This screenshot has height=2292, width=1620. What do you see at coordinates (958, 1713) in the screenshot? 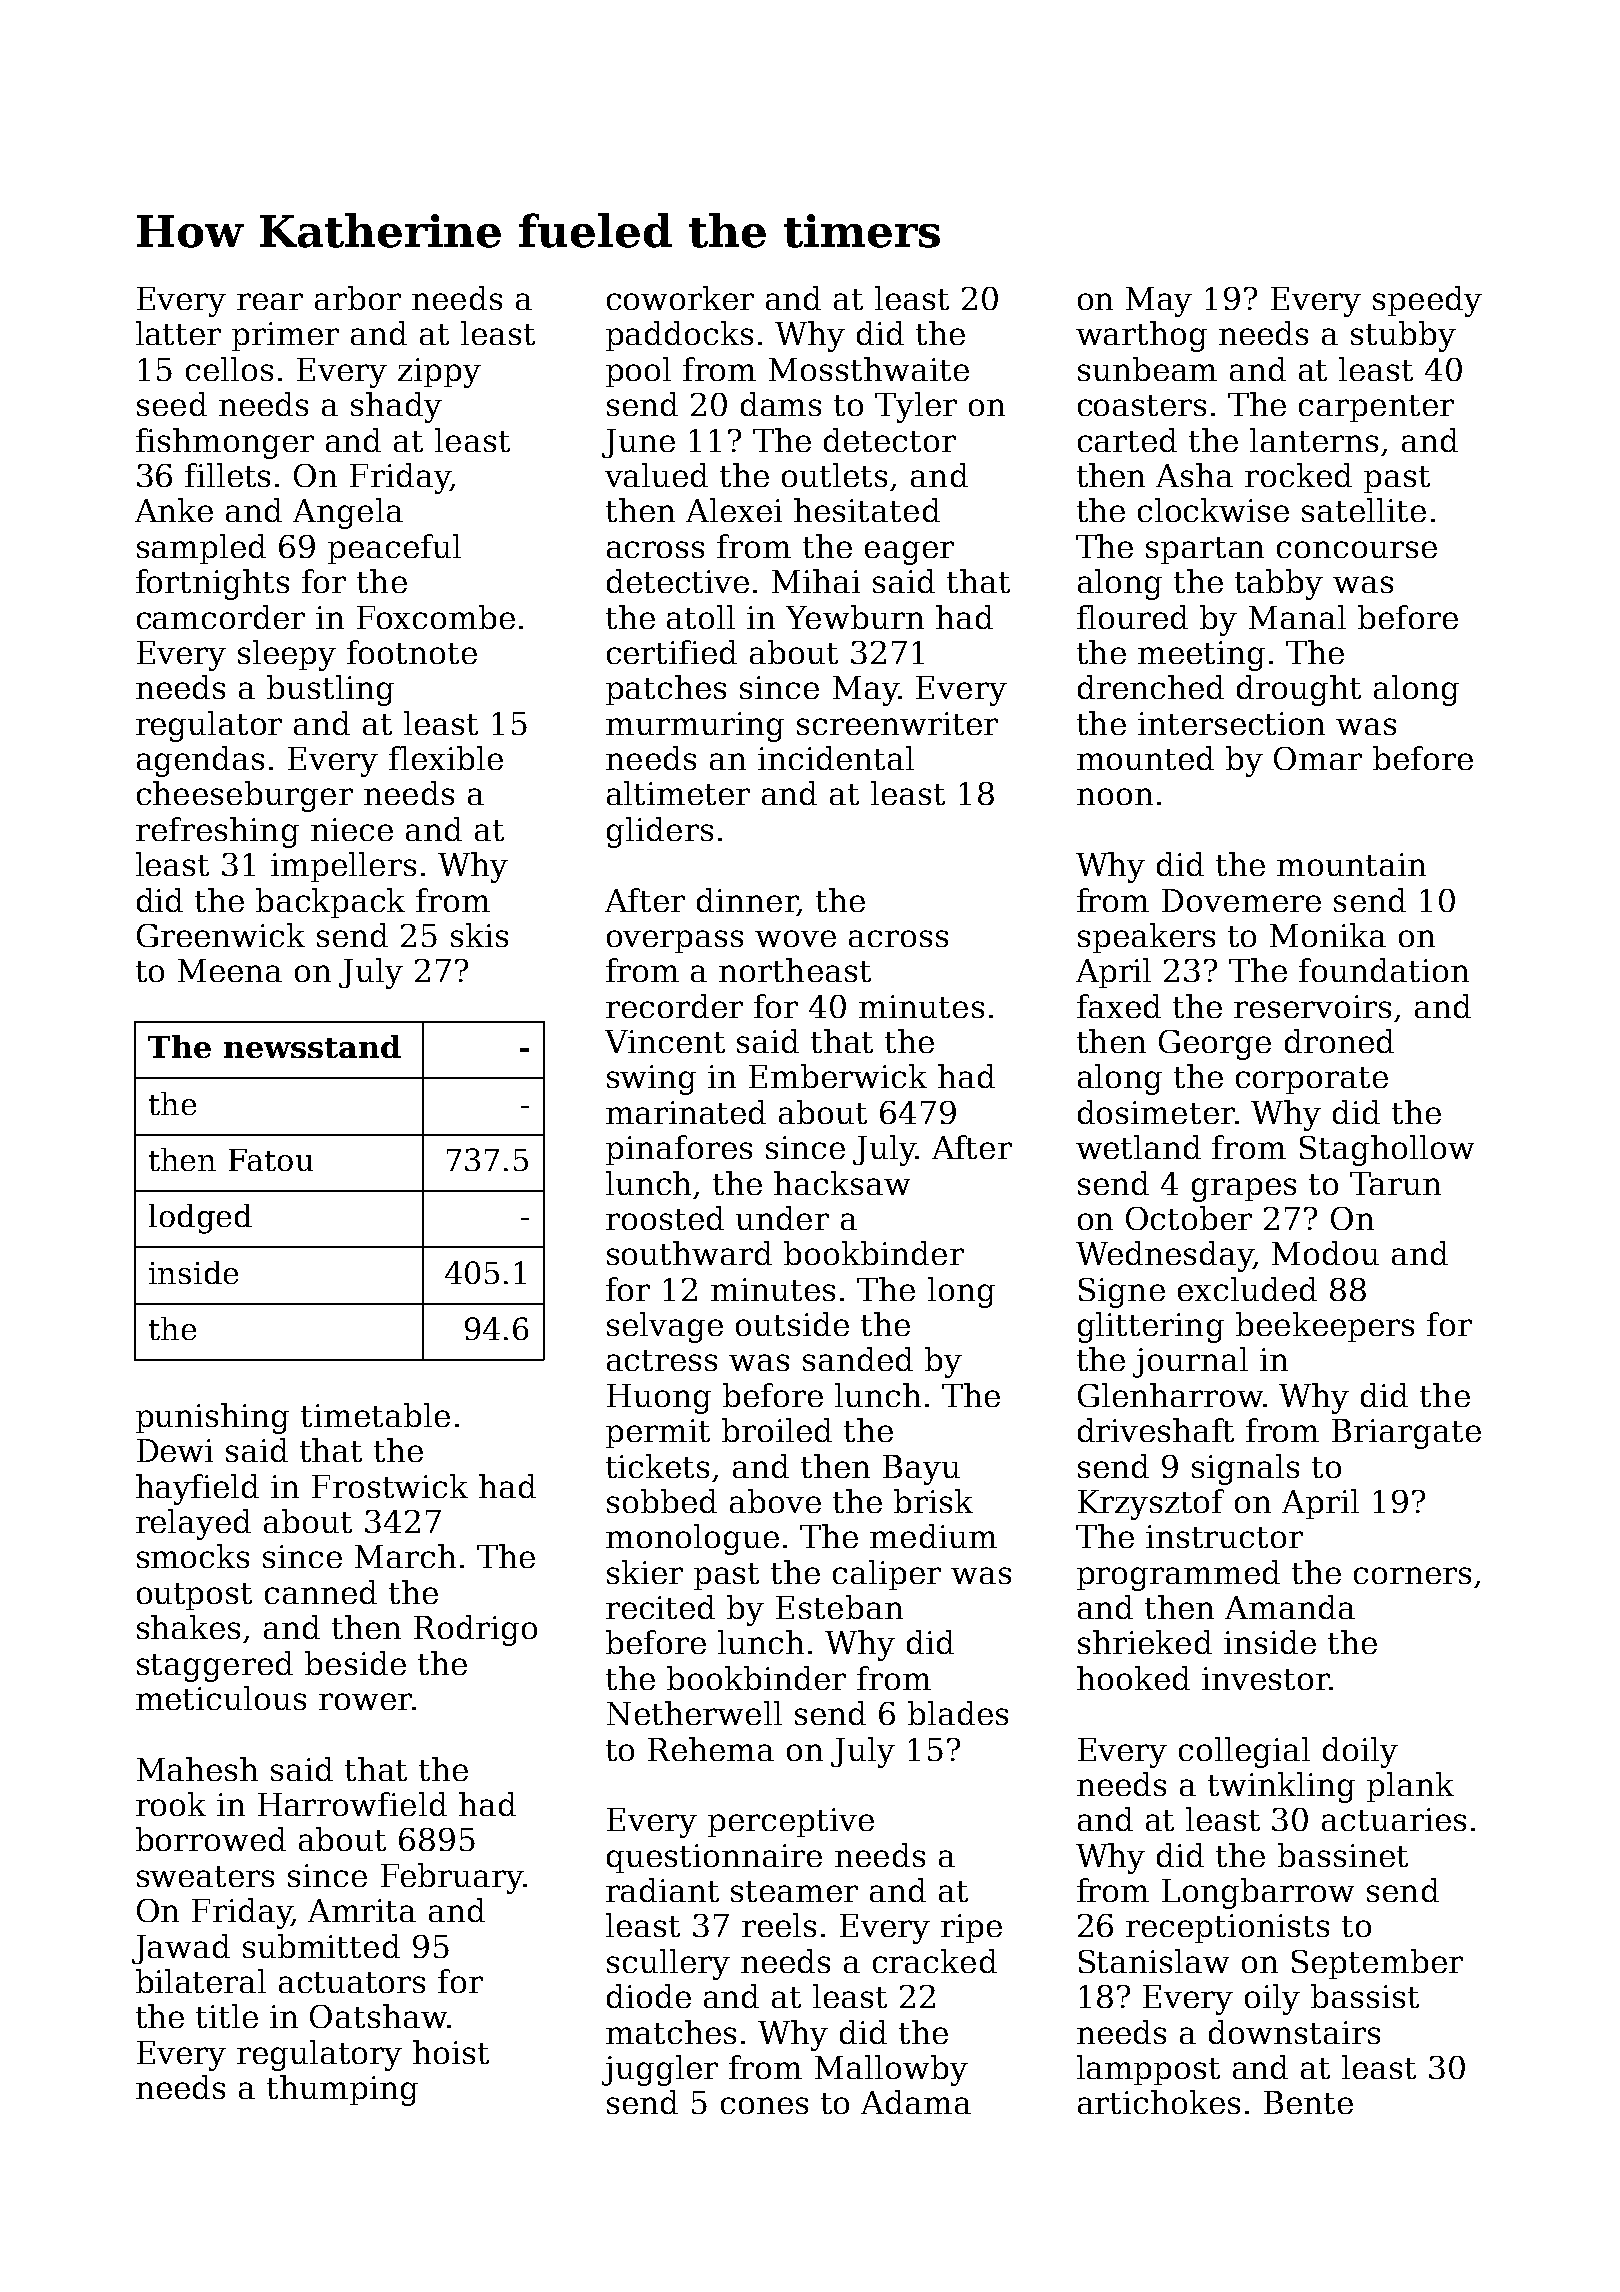
I see `blades` at bounding box center [958, 1713].
